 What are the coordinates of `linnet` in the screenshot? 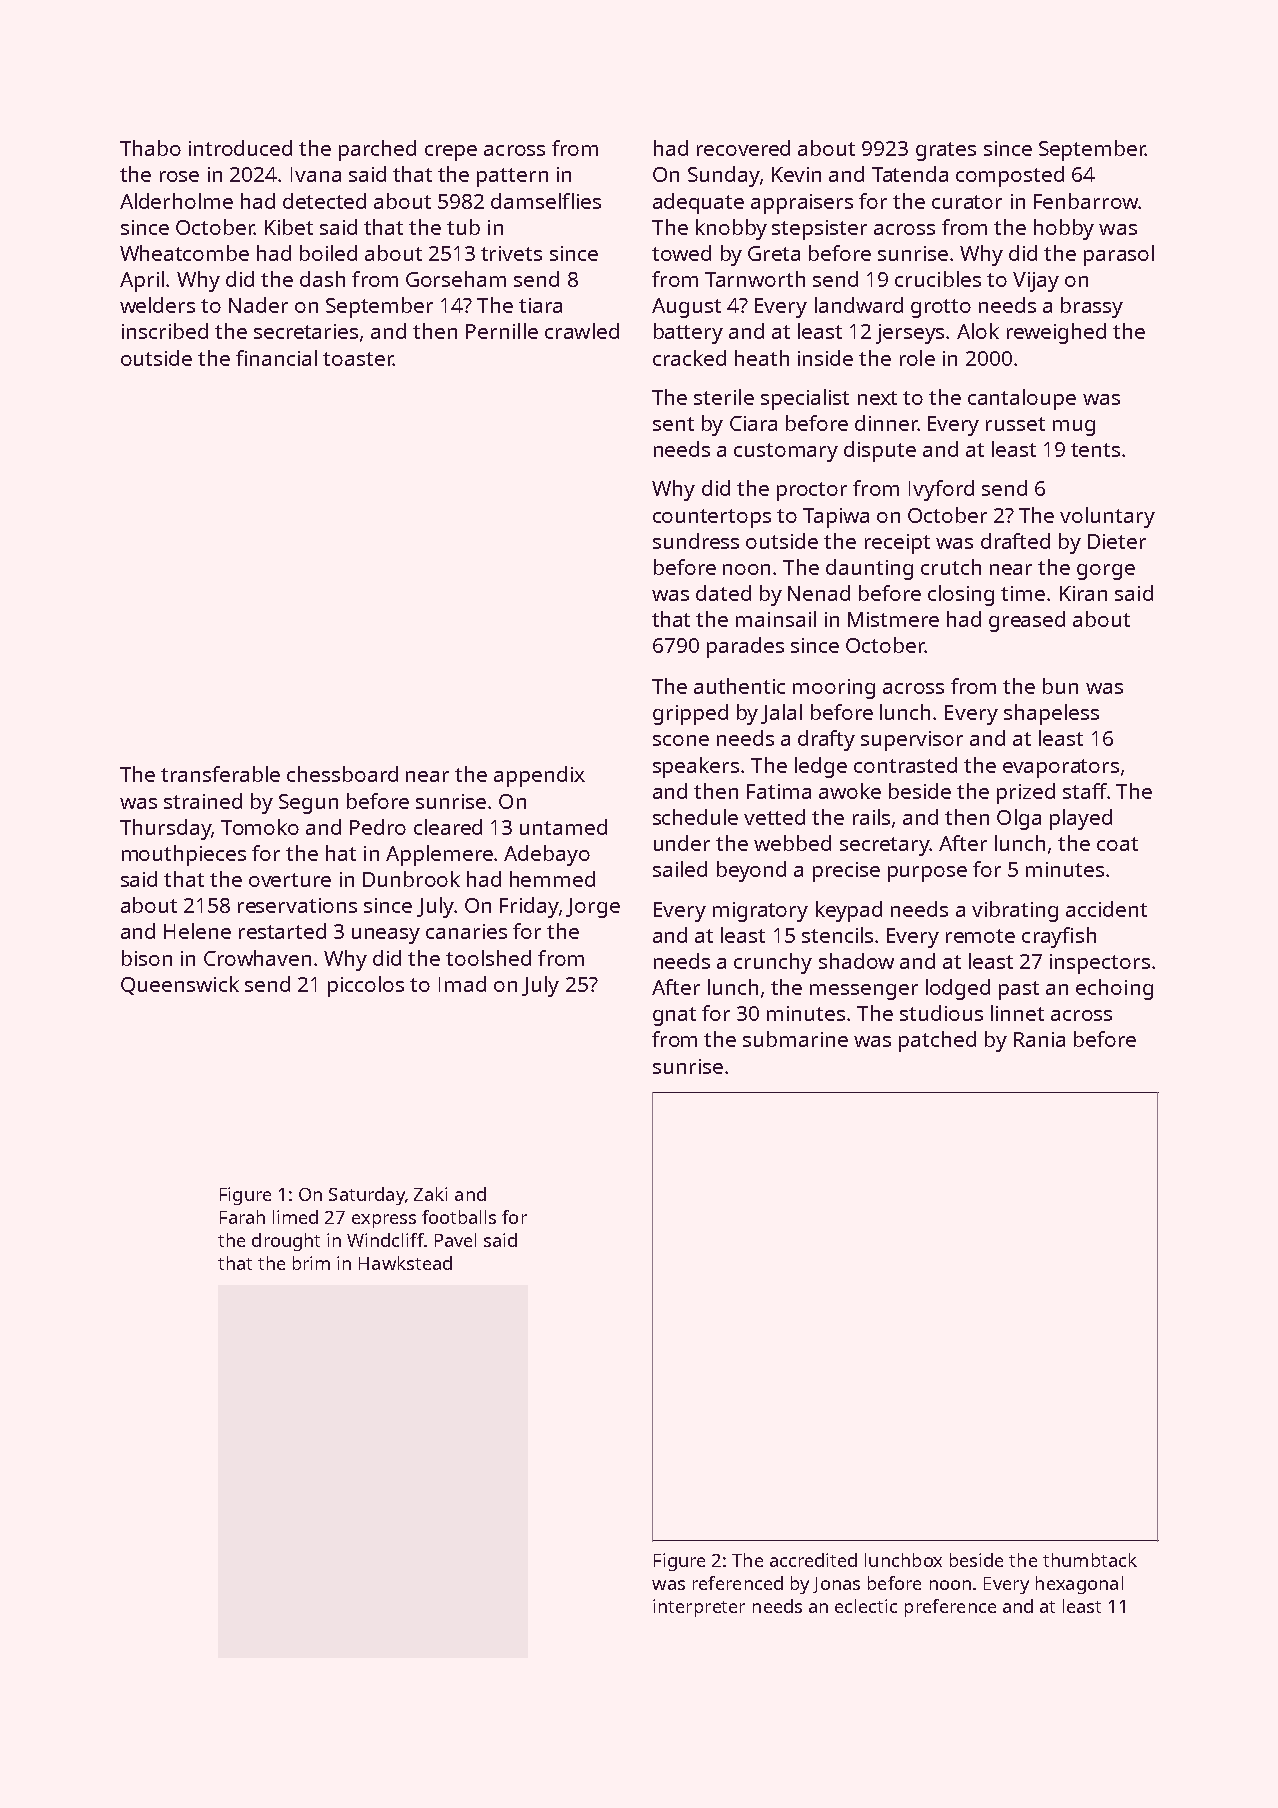 It's located at (1017, 1013).
